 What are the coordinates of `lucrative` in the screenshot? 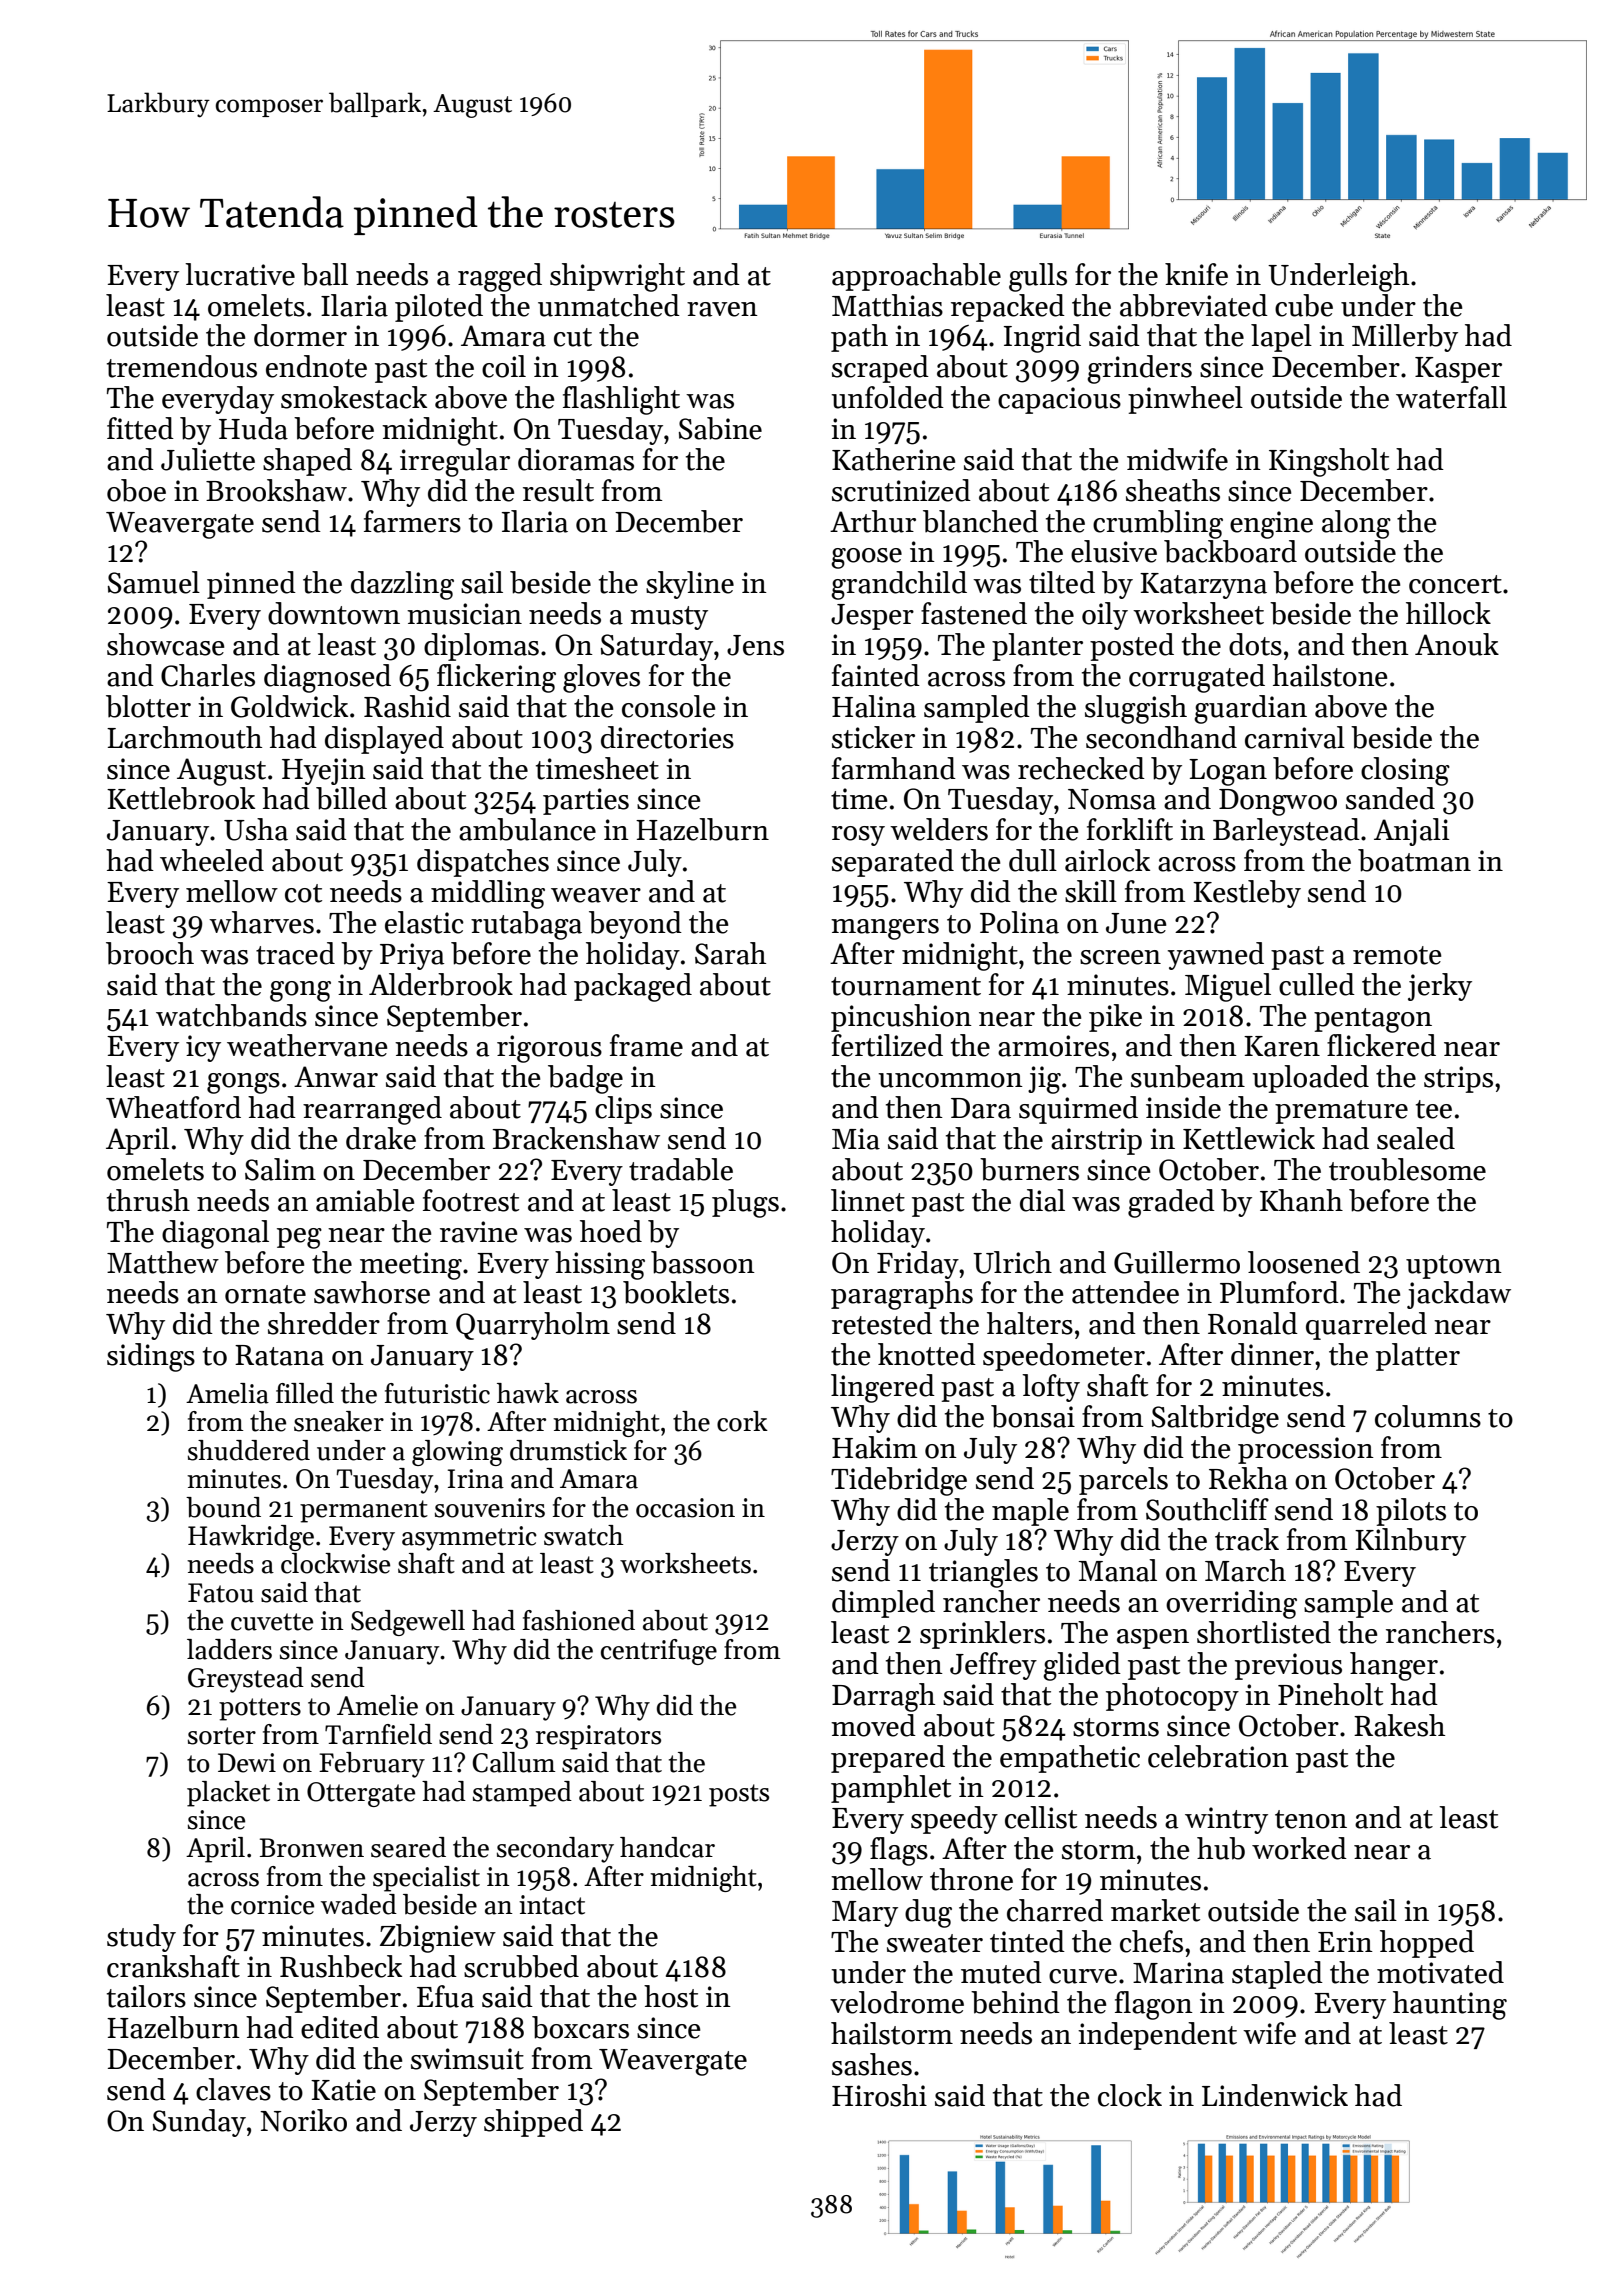 It's located at (240, 274).
